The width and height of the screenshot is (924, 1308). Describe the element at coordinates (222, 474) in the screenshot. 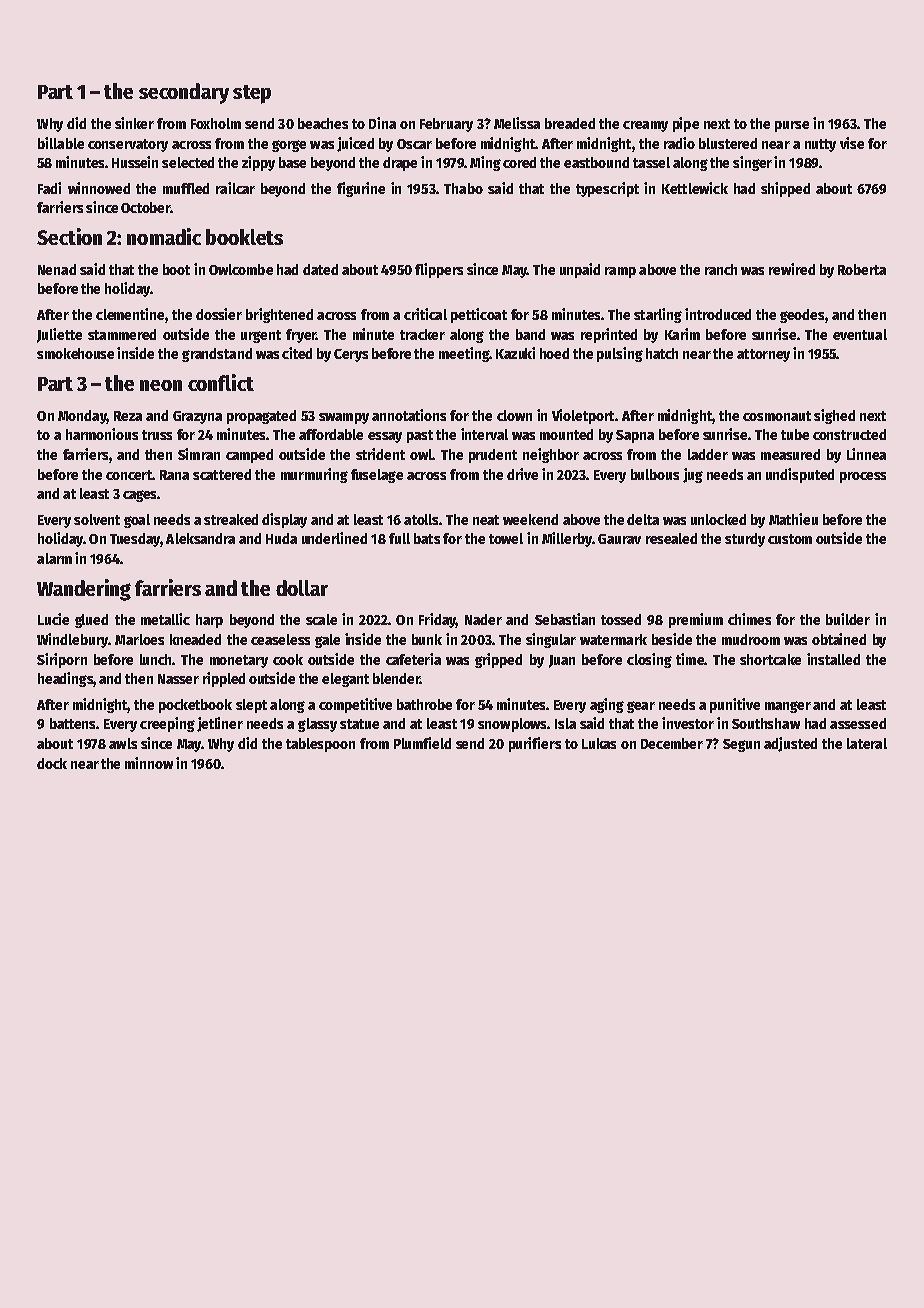

I see `scattered` at that location.
